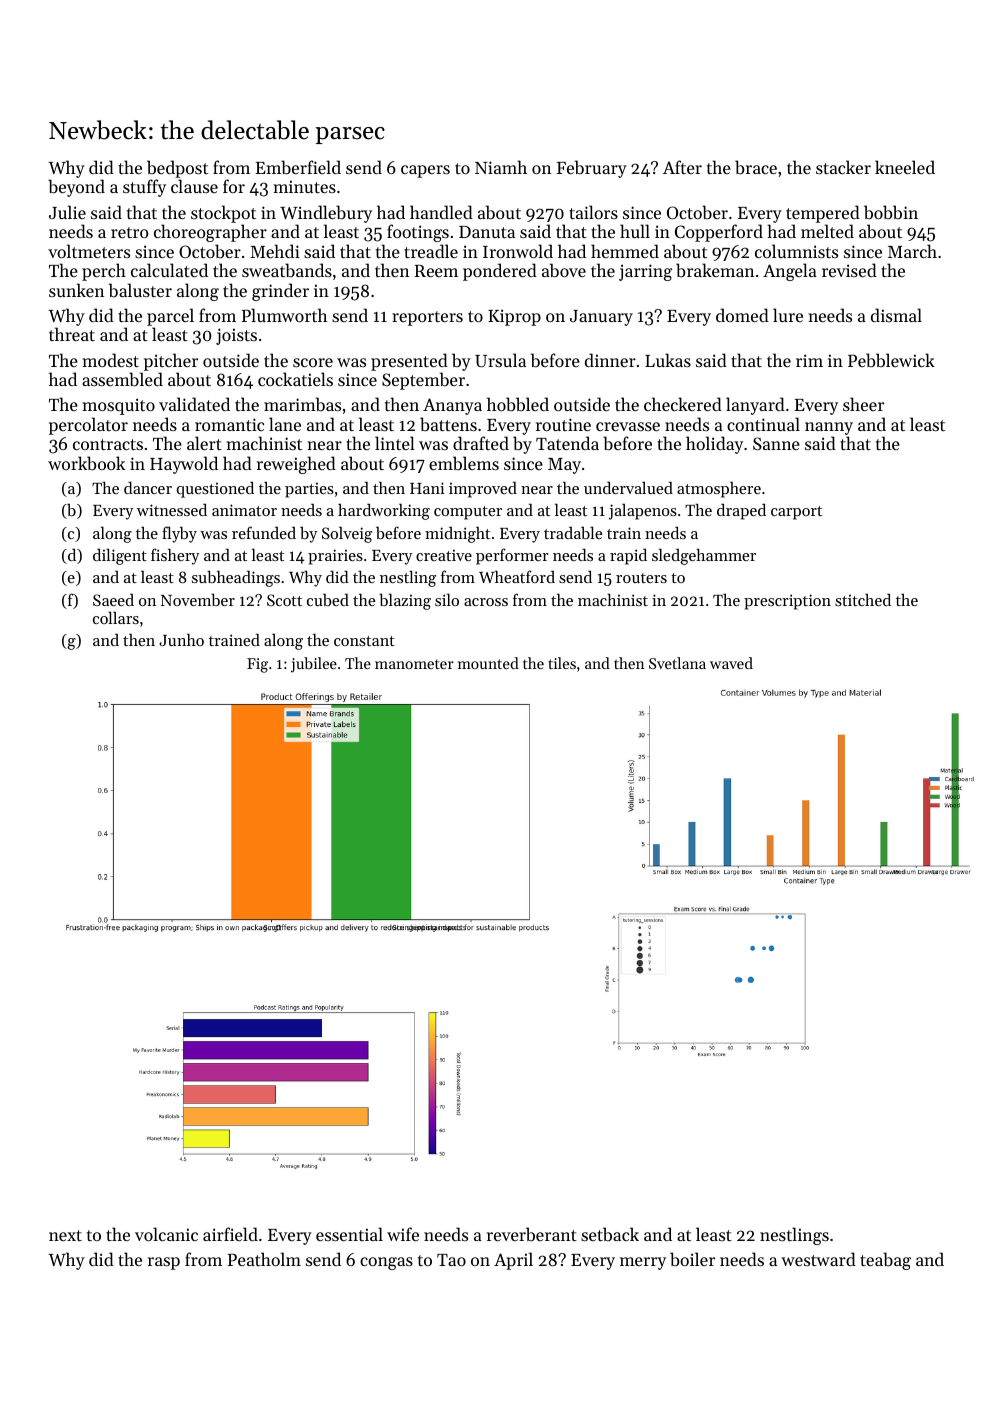  What do you see at coordinates (425, 171) in the screenshot?
I see `capers` at bounding box center [425, 171].
